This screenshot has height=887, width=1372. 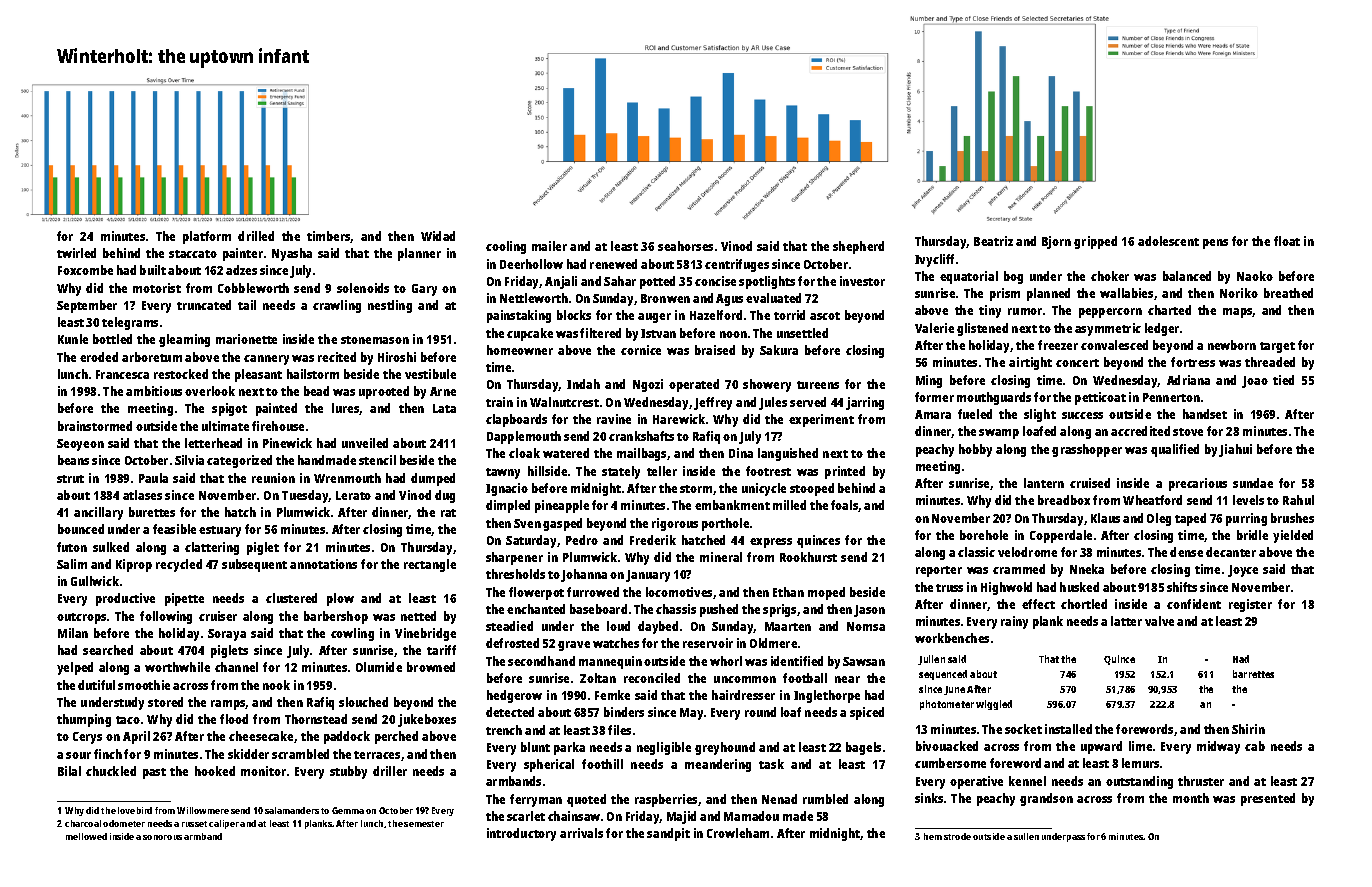 What do you see at coordinates (993, 241) in the screenshot?
I see `Beatriz` at bounding box center [993, 241].
